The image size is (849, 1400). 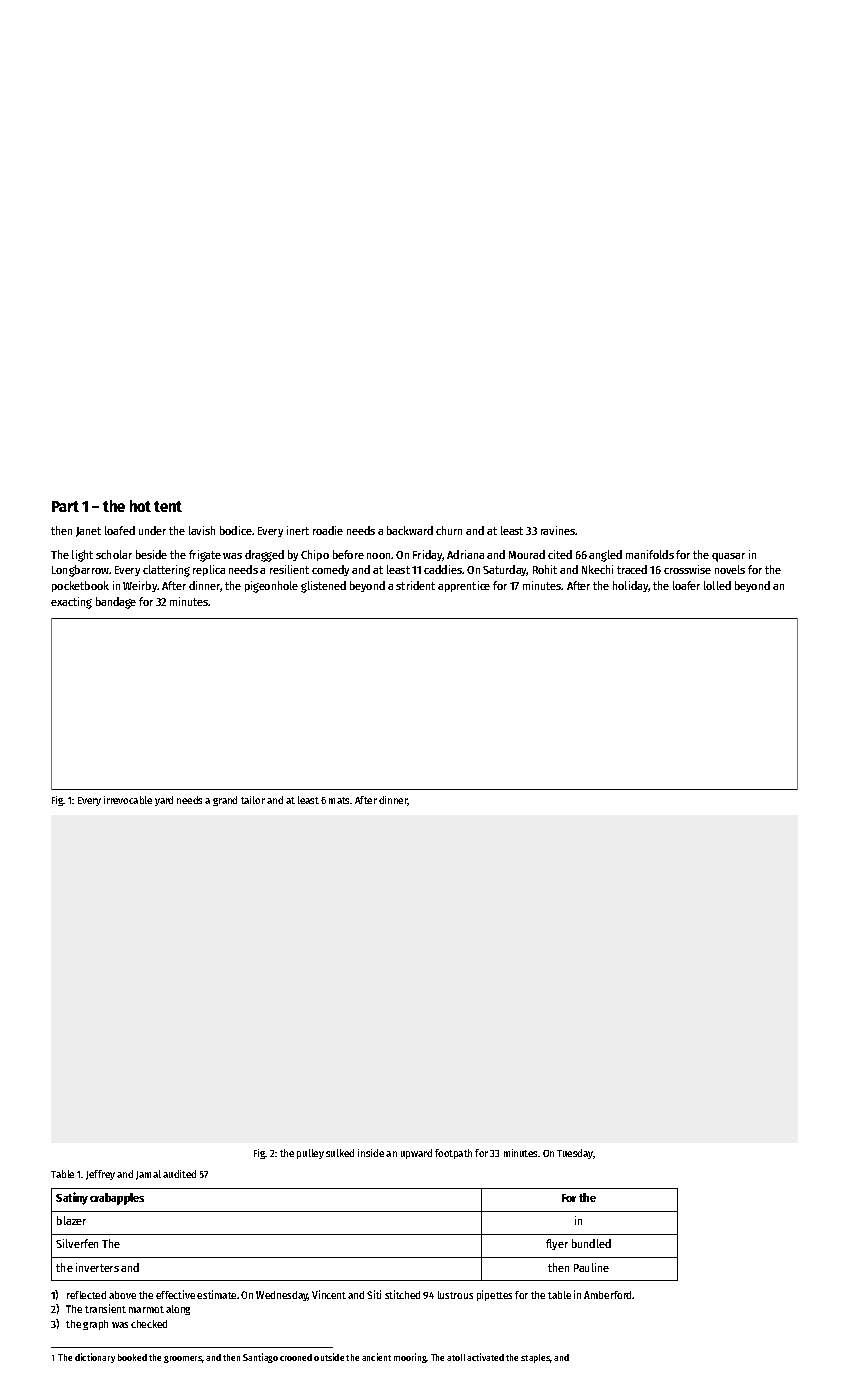 I want to click on Longbarrow, so click(x=80, y=571).
